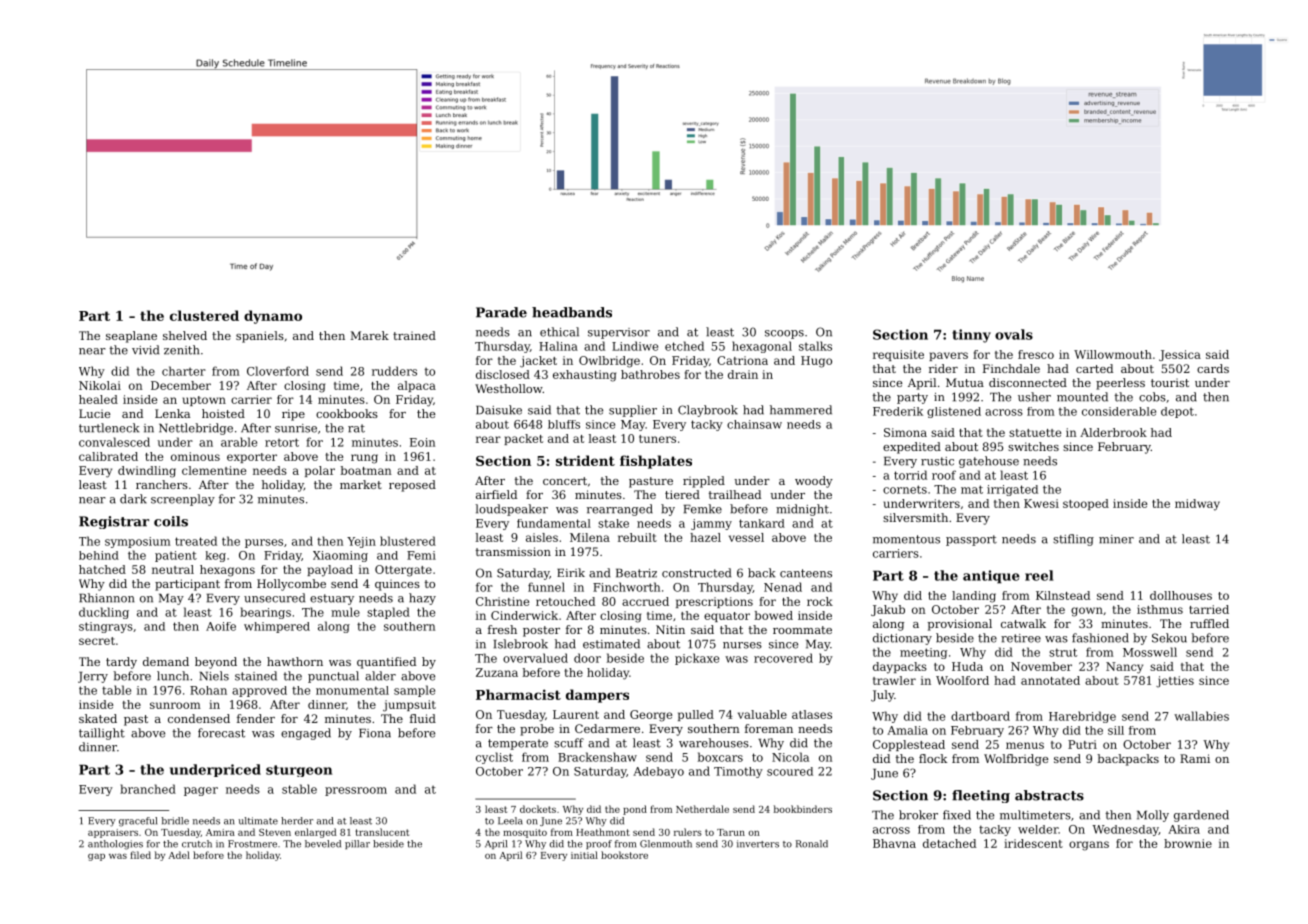 The width and height of the document is (1308, 924). Describe the element at coordinates (948, 356) in the document. I see `pavers` at that location.
